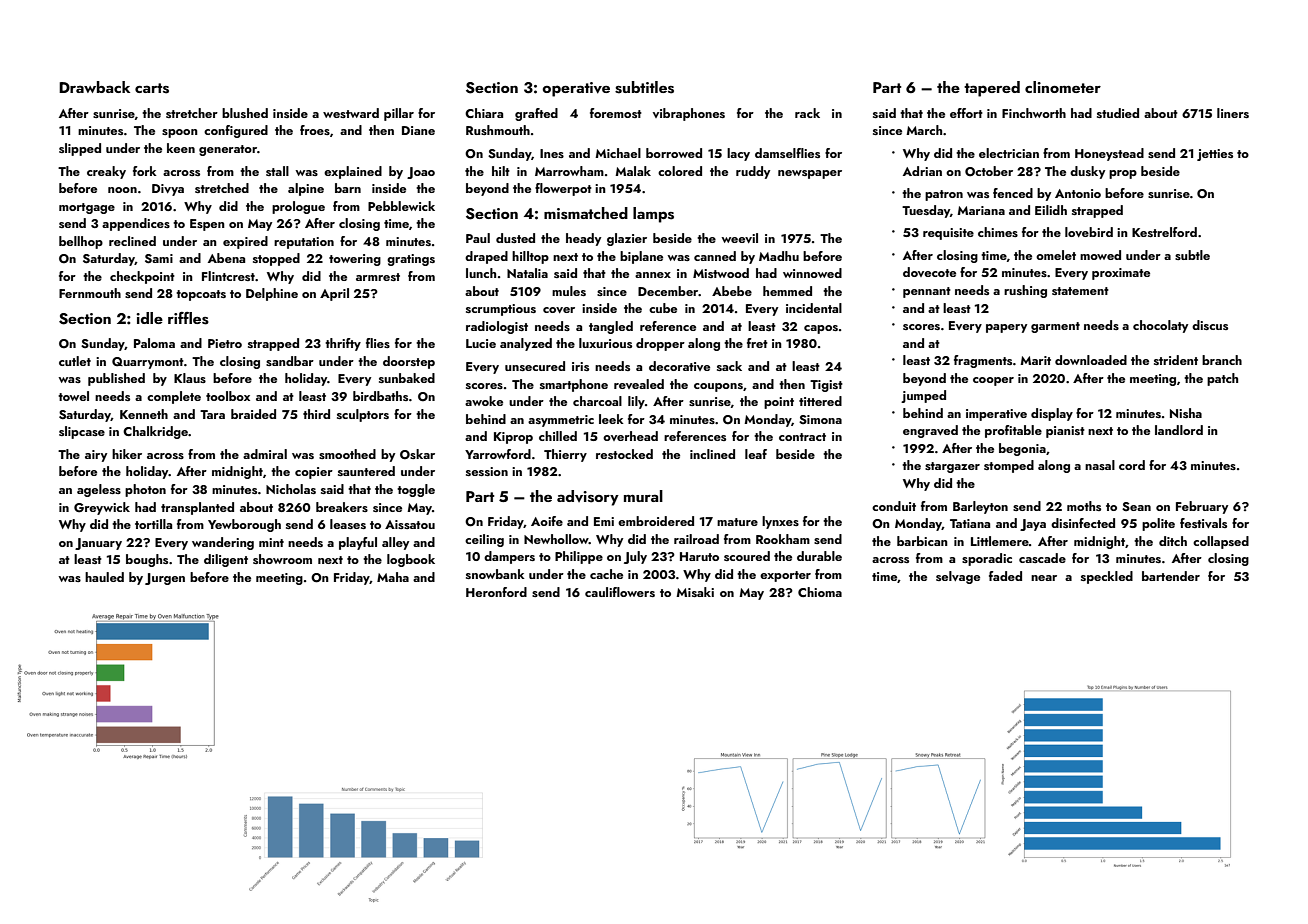 This screenshot has height=924, width=1308. Describe the element at coordinates (756, 454) in the screenshot. I see `leaf` at that location.
